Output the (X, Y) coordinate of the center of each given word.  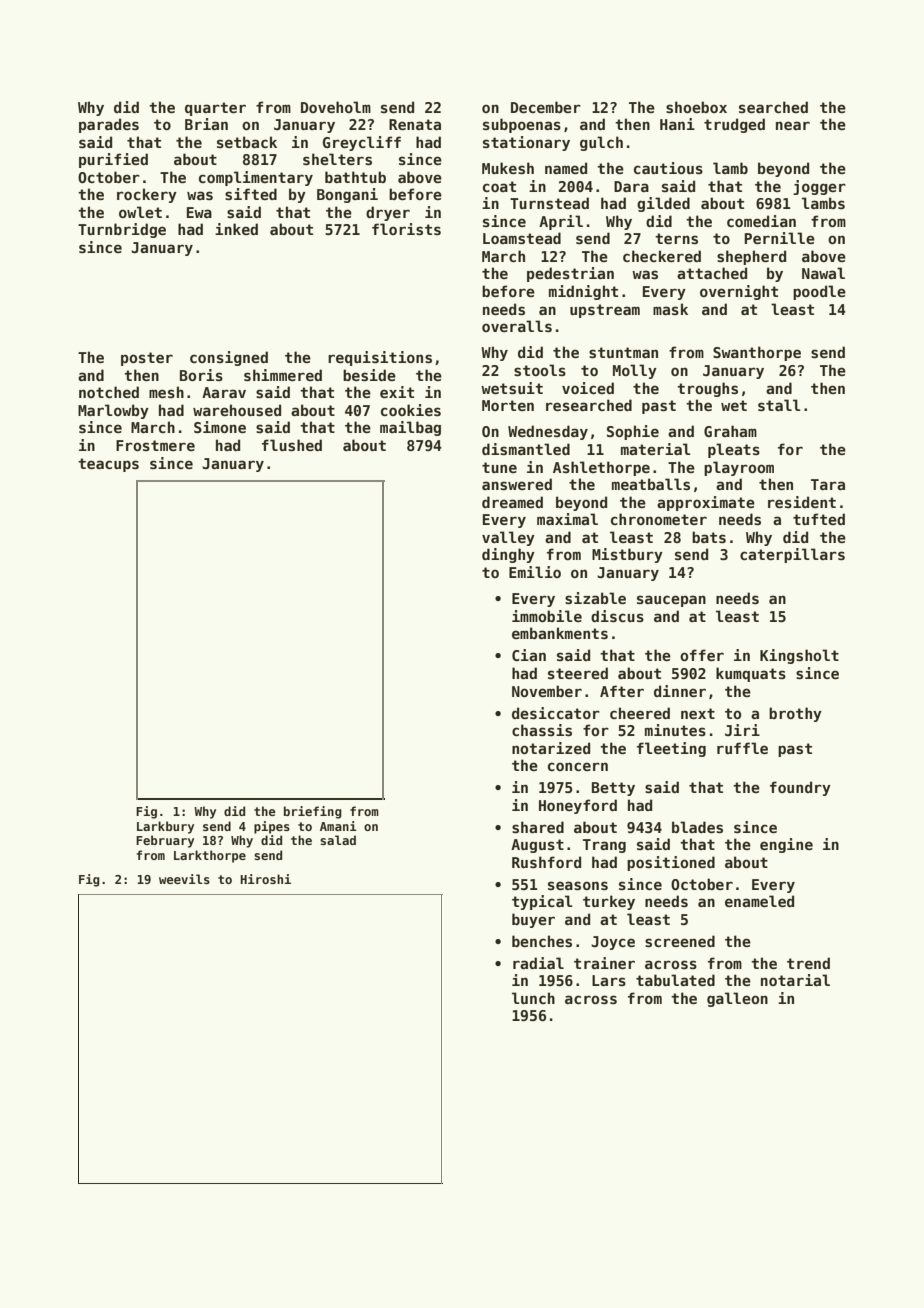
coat (499, 186)
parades (109, 125)
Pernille (779, 238)
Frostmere (155, 445)
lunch (533, 998)
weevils (184, 879)
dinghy (508, 555)
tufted (819, 519)
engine (786, 845)
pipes (272, 827)
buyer (533, 920)
